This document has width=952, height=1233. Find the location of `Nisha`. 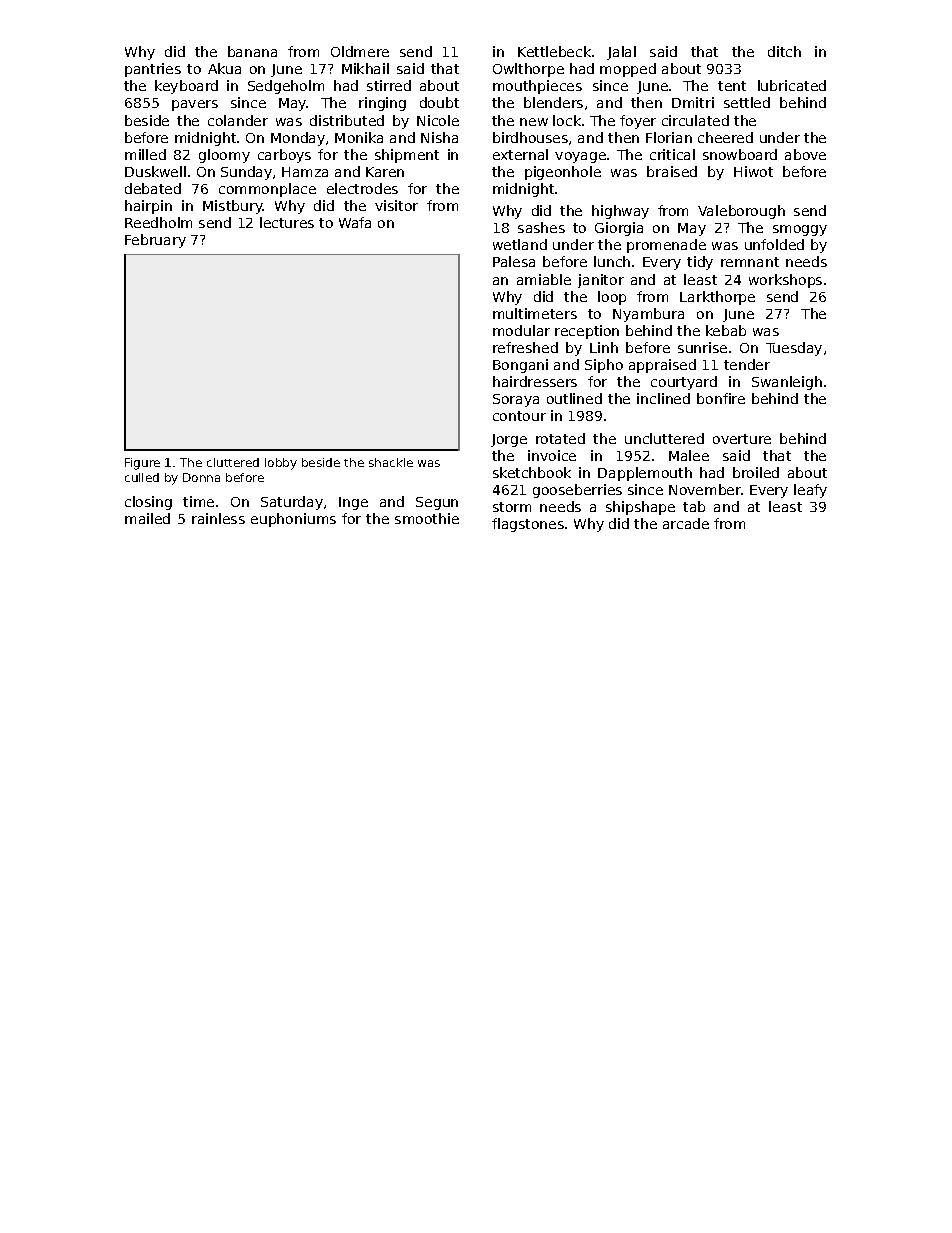

Nisha is located at coordinates (439, 137).
